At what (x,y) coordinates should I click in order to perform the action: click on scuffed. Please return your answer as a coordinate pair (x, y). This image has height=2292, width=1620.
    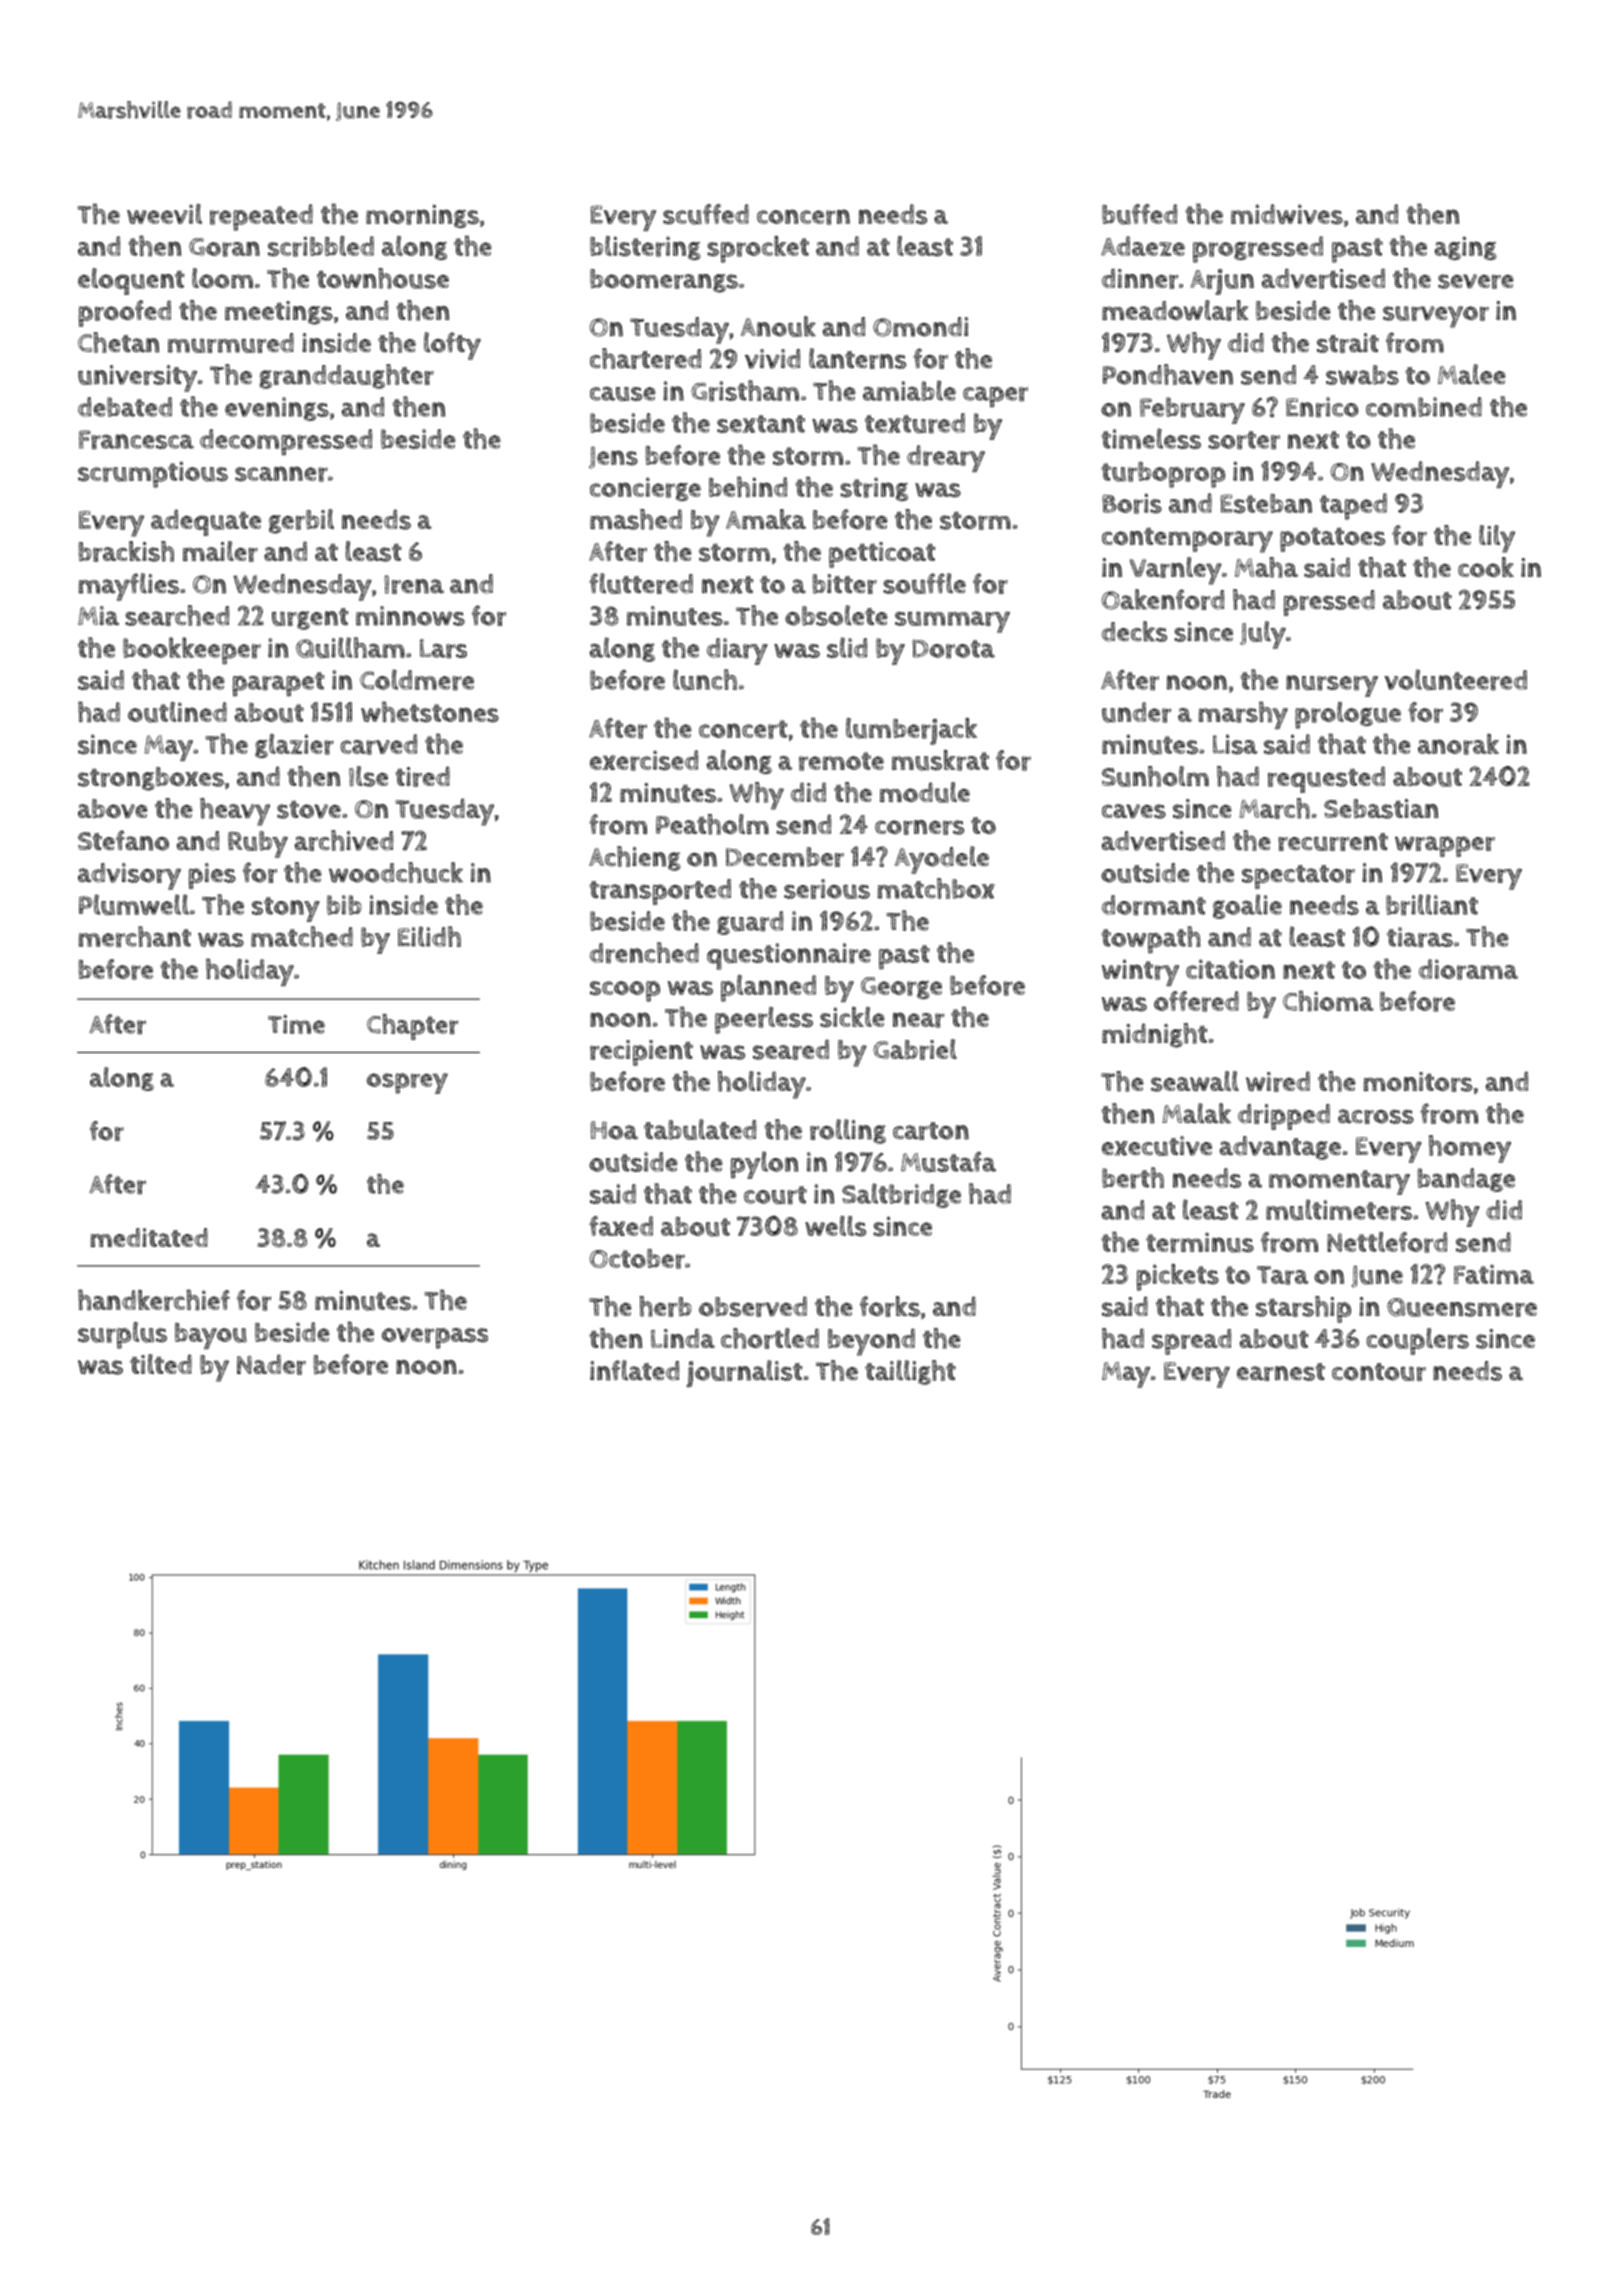
    Looking at the image, I should click on (706, 214).
